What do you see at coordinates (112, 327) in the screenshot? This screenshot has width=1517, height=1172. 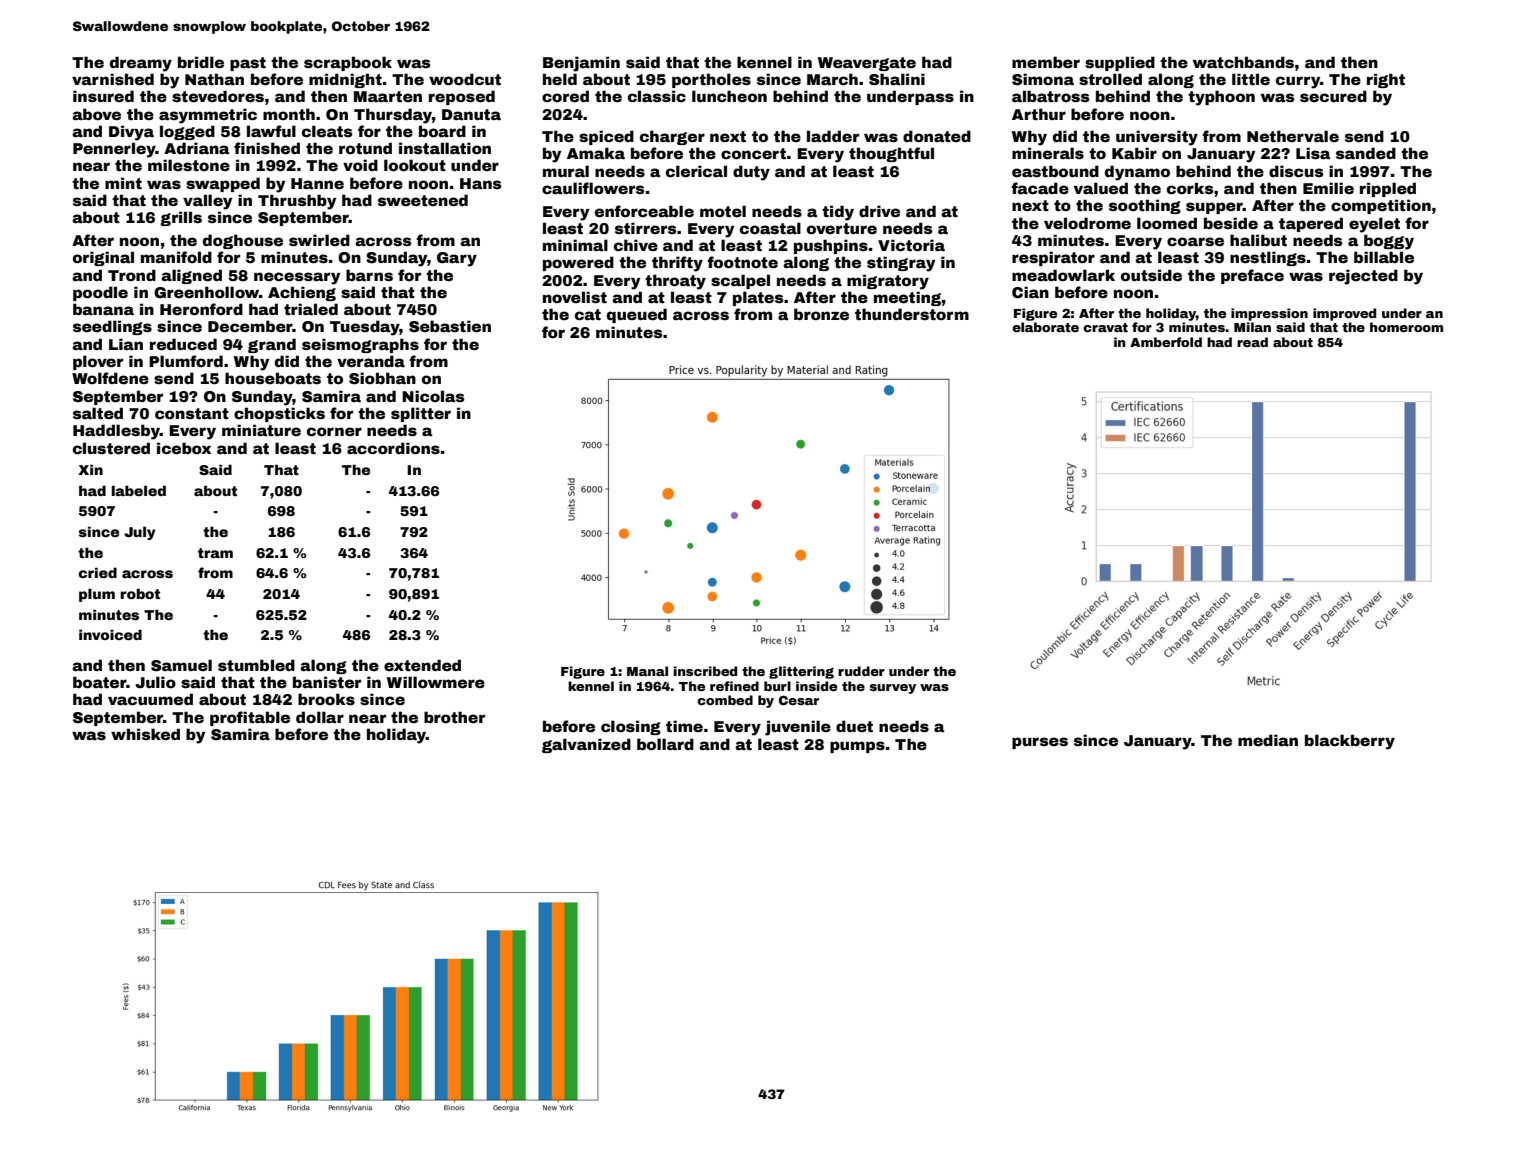 I see `seedlings` at bounding box center [112, 327].
